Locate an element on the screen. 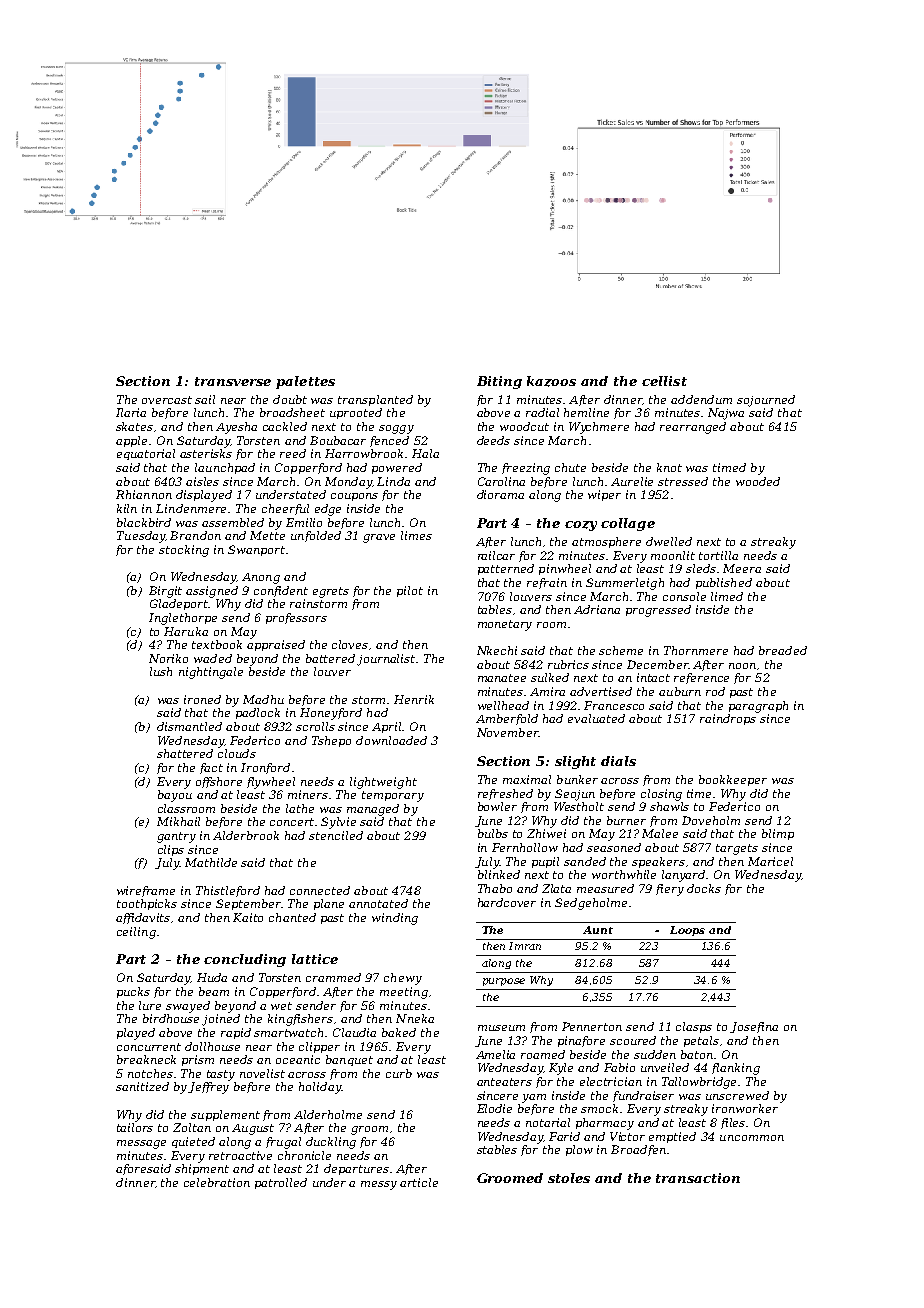  clips is located at coordinates (171, 850).
